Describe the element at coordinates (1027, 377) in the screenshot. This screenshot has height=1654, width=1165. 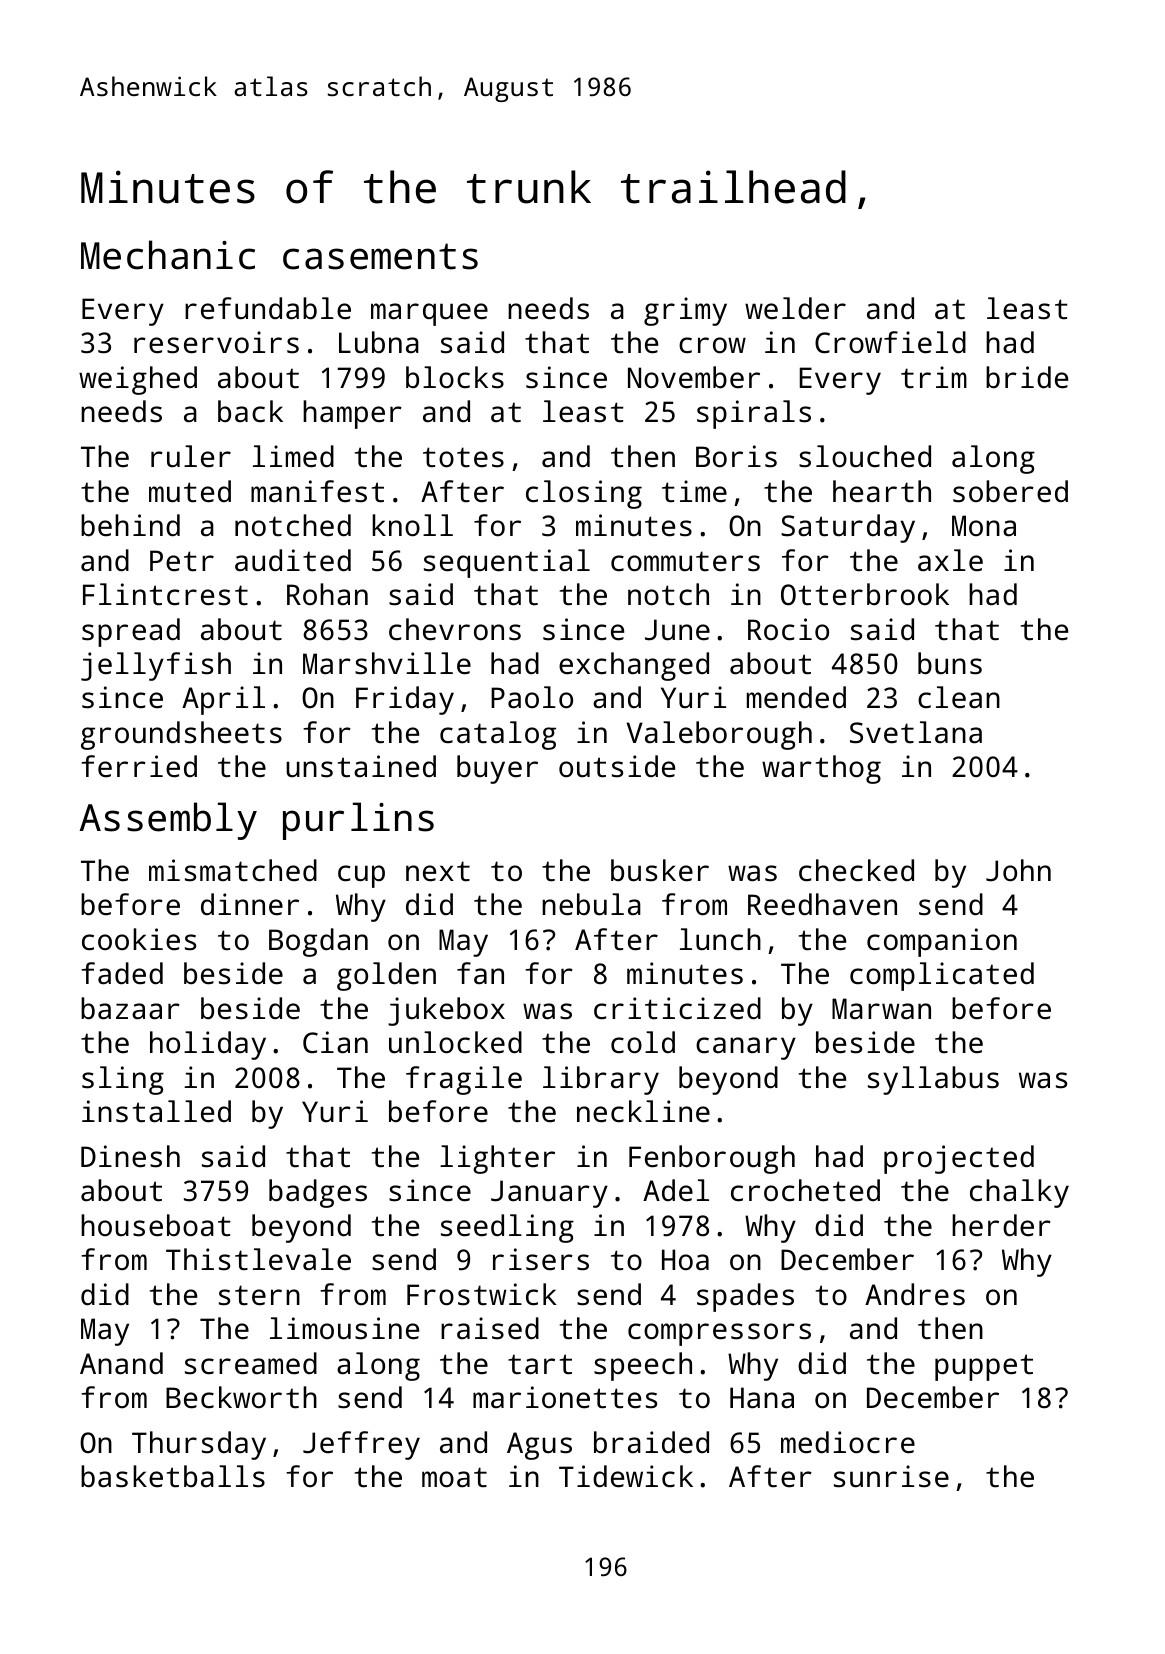
I see `bride` at that location.
